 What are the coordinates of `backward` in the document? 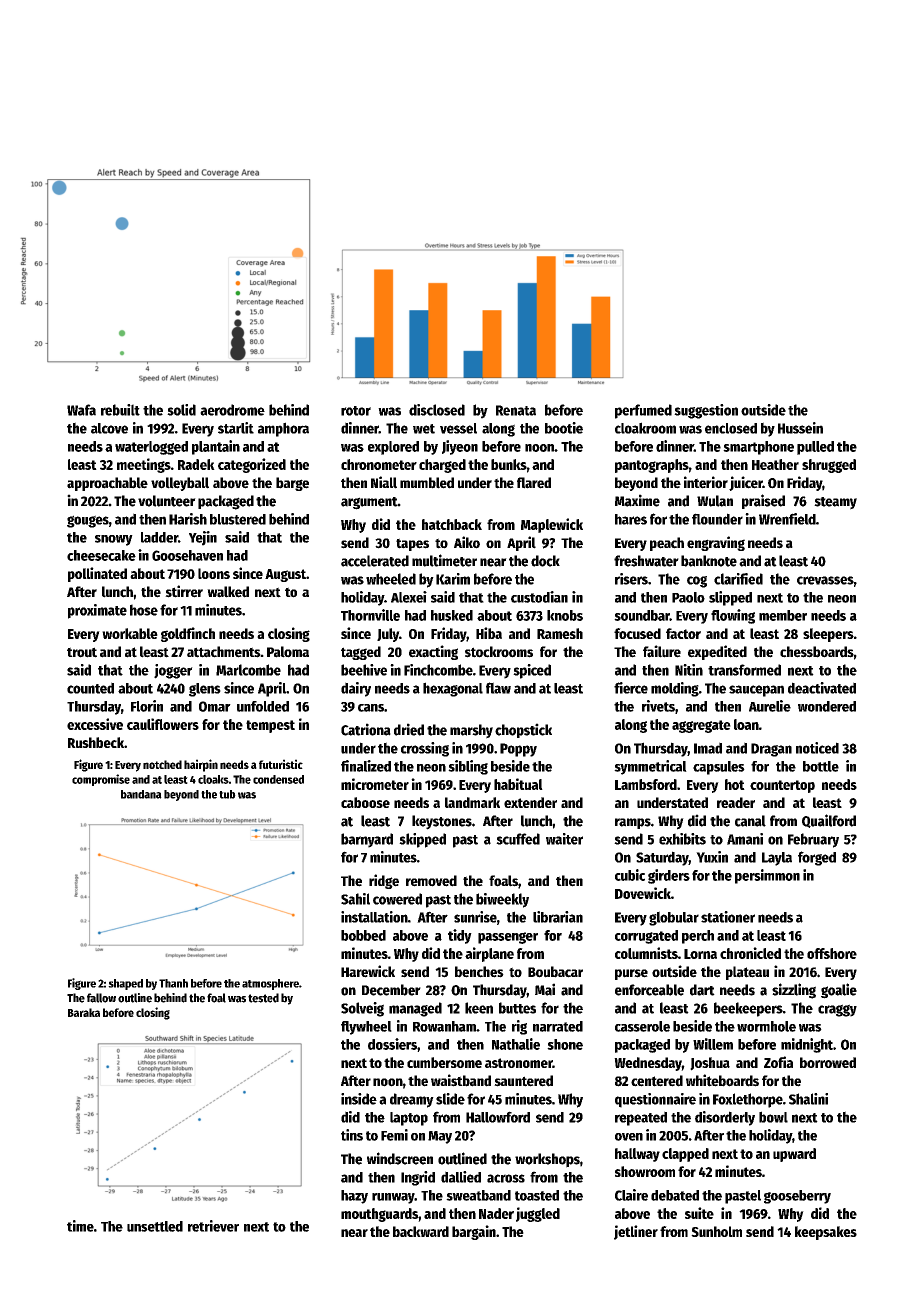 It's located at (421, 1231).
